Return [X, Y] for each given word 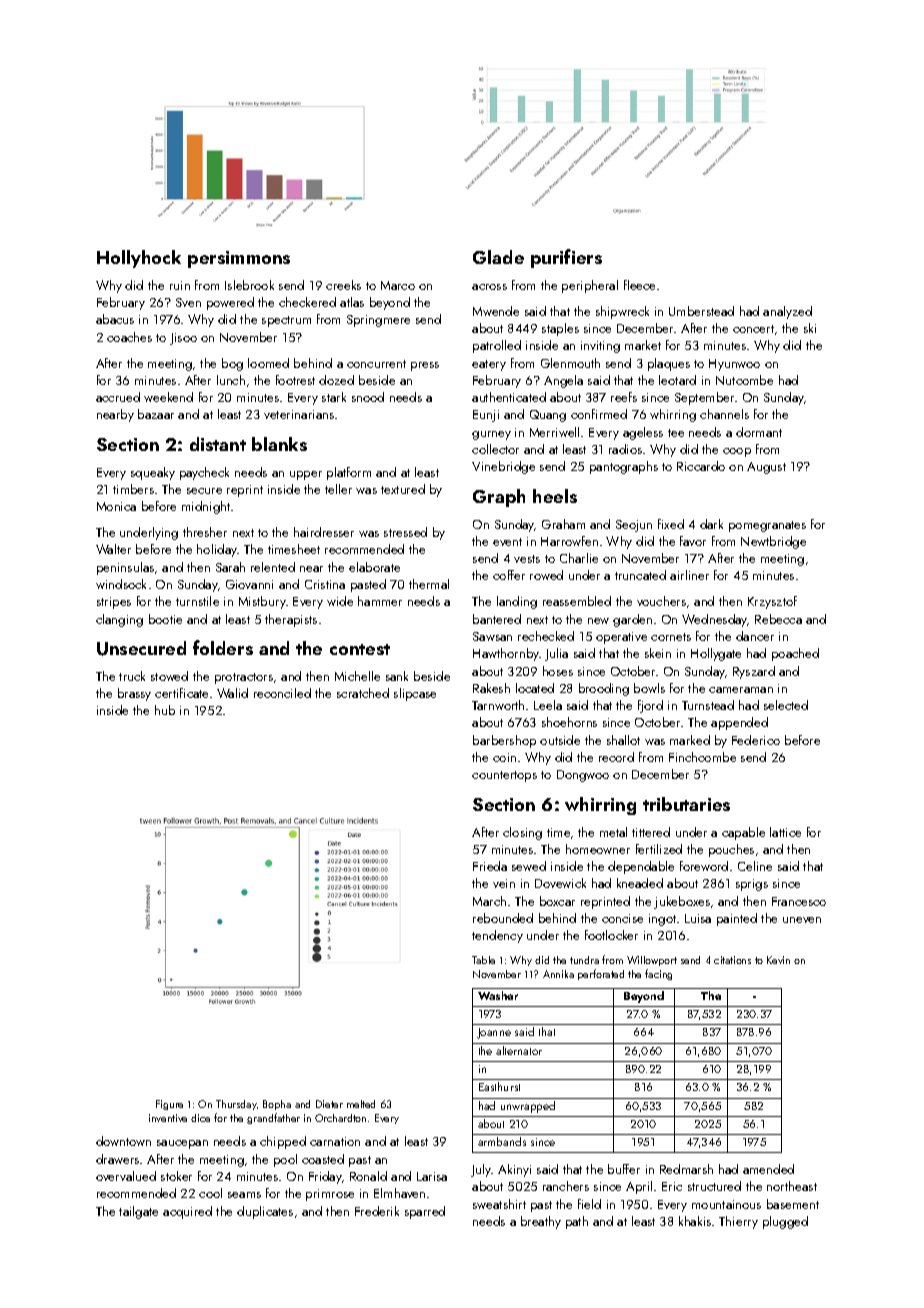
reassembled [577, 601]
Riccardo [701, 466]
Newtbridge [773, 542]
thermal [429, 584]
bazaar [156, 414]
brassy [134, 694]
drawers [117, 1159]
